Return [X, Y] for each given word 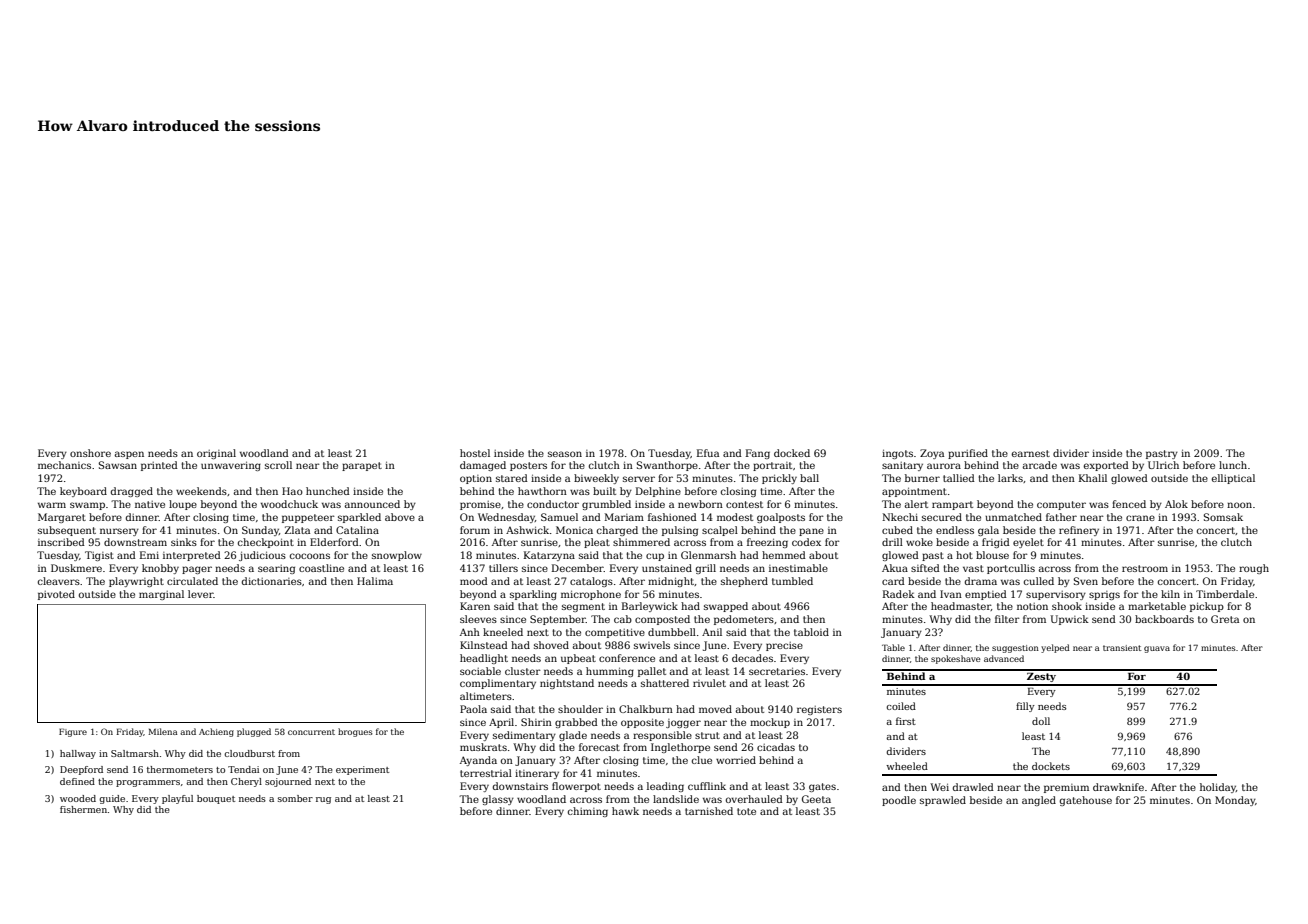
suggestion [1015, 649]
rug [323, 800]
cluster [523, 671]
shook [1067, 606]
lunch [1233, 465]
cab [623, 619]
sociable [480, 671]
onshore [90, 453]
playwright [136, 582]
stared [512, 478]
